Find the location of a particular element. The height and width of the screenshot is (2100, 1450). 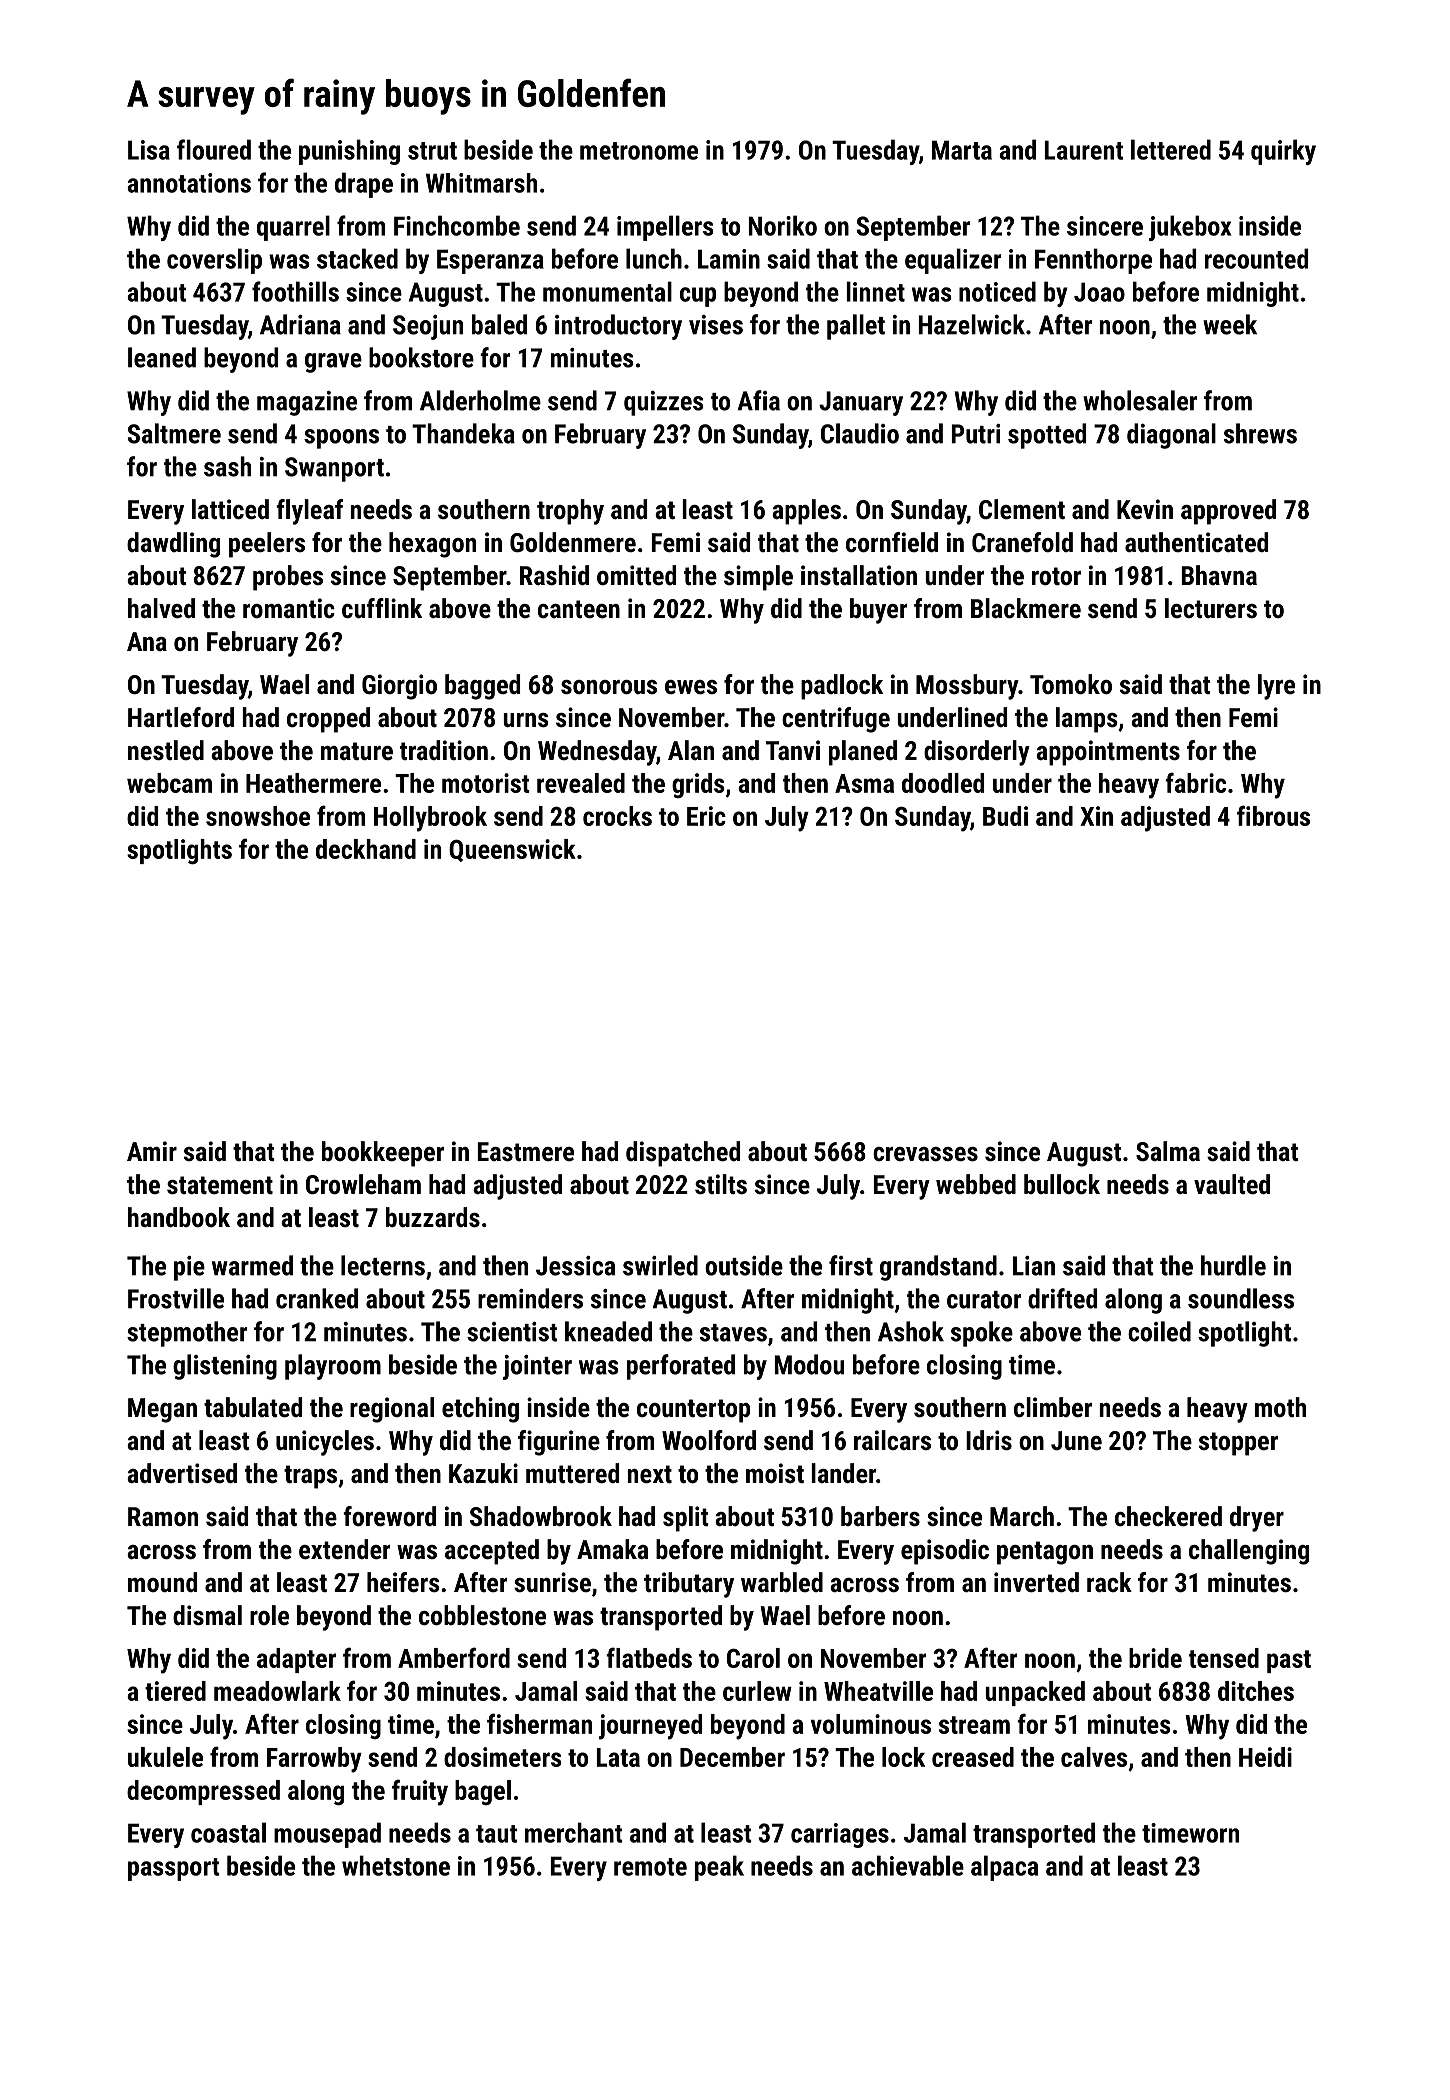

fibrous is located at coordinates (1273, 815).
